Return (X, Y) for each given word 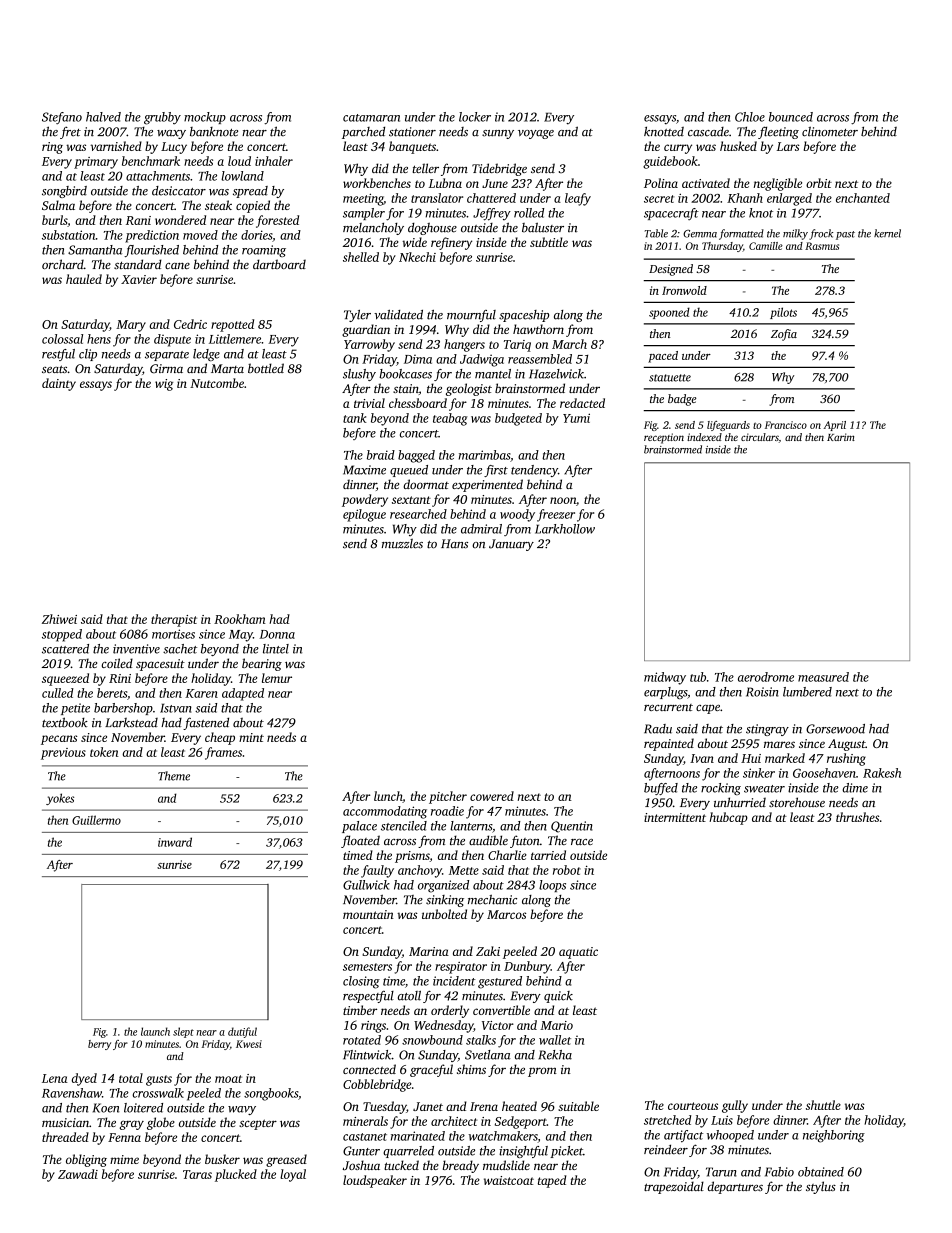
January (511, 545)
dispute (172, 340)
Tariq (517, 346)
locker (475, 117)
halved (103, 117)
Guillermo (96, 820)
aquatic (578, 953)
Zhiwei (59, 619)
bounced (791, 117)
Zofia (784, 335)
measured (823, 677)
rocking (721, 789)
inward (175, 842)
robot (567, 870)
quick (558, 997)
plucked (236, 1175)
